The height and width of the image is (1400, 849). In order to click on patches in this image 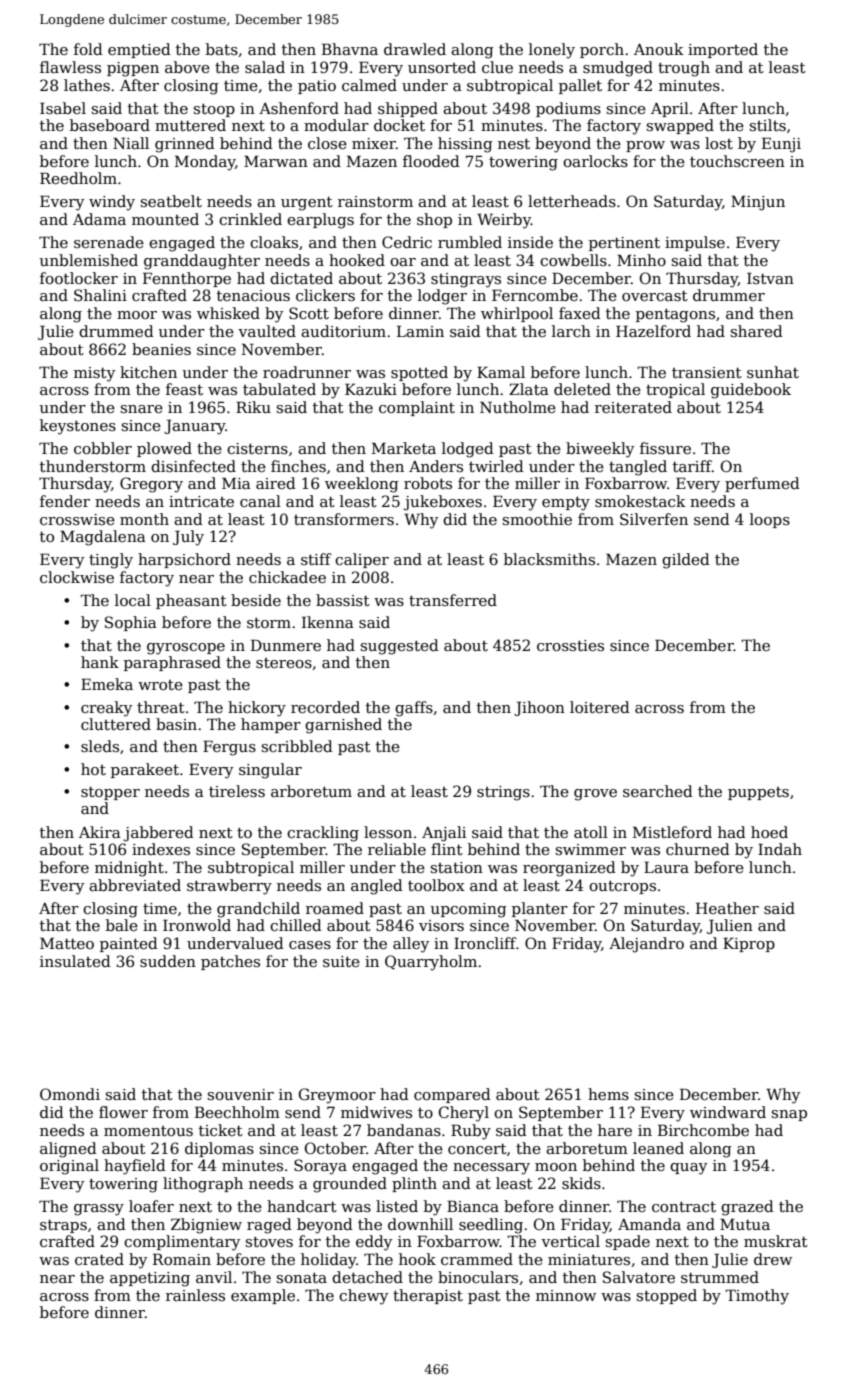, I will do `click(230, 962)`.
